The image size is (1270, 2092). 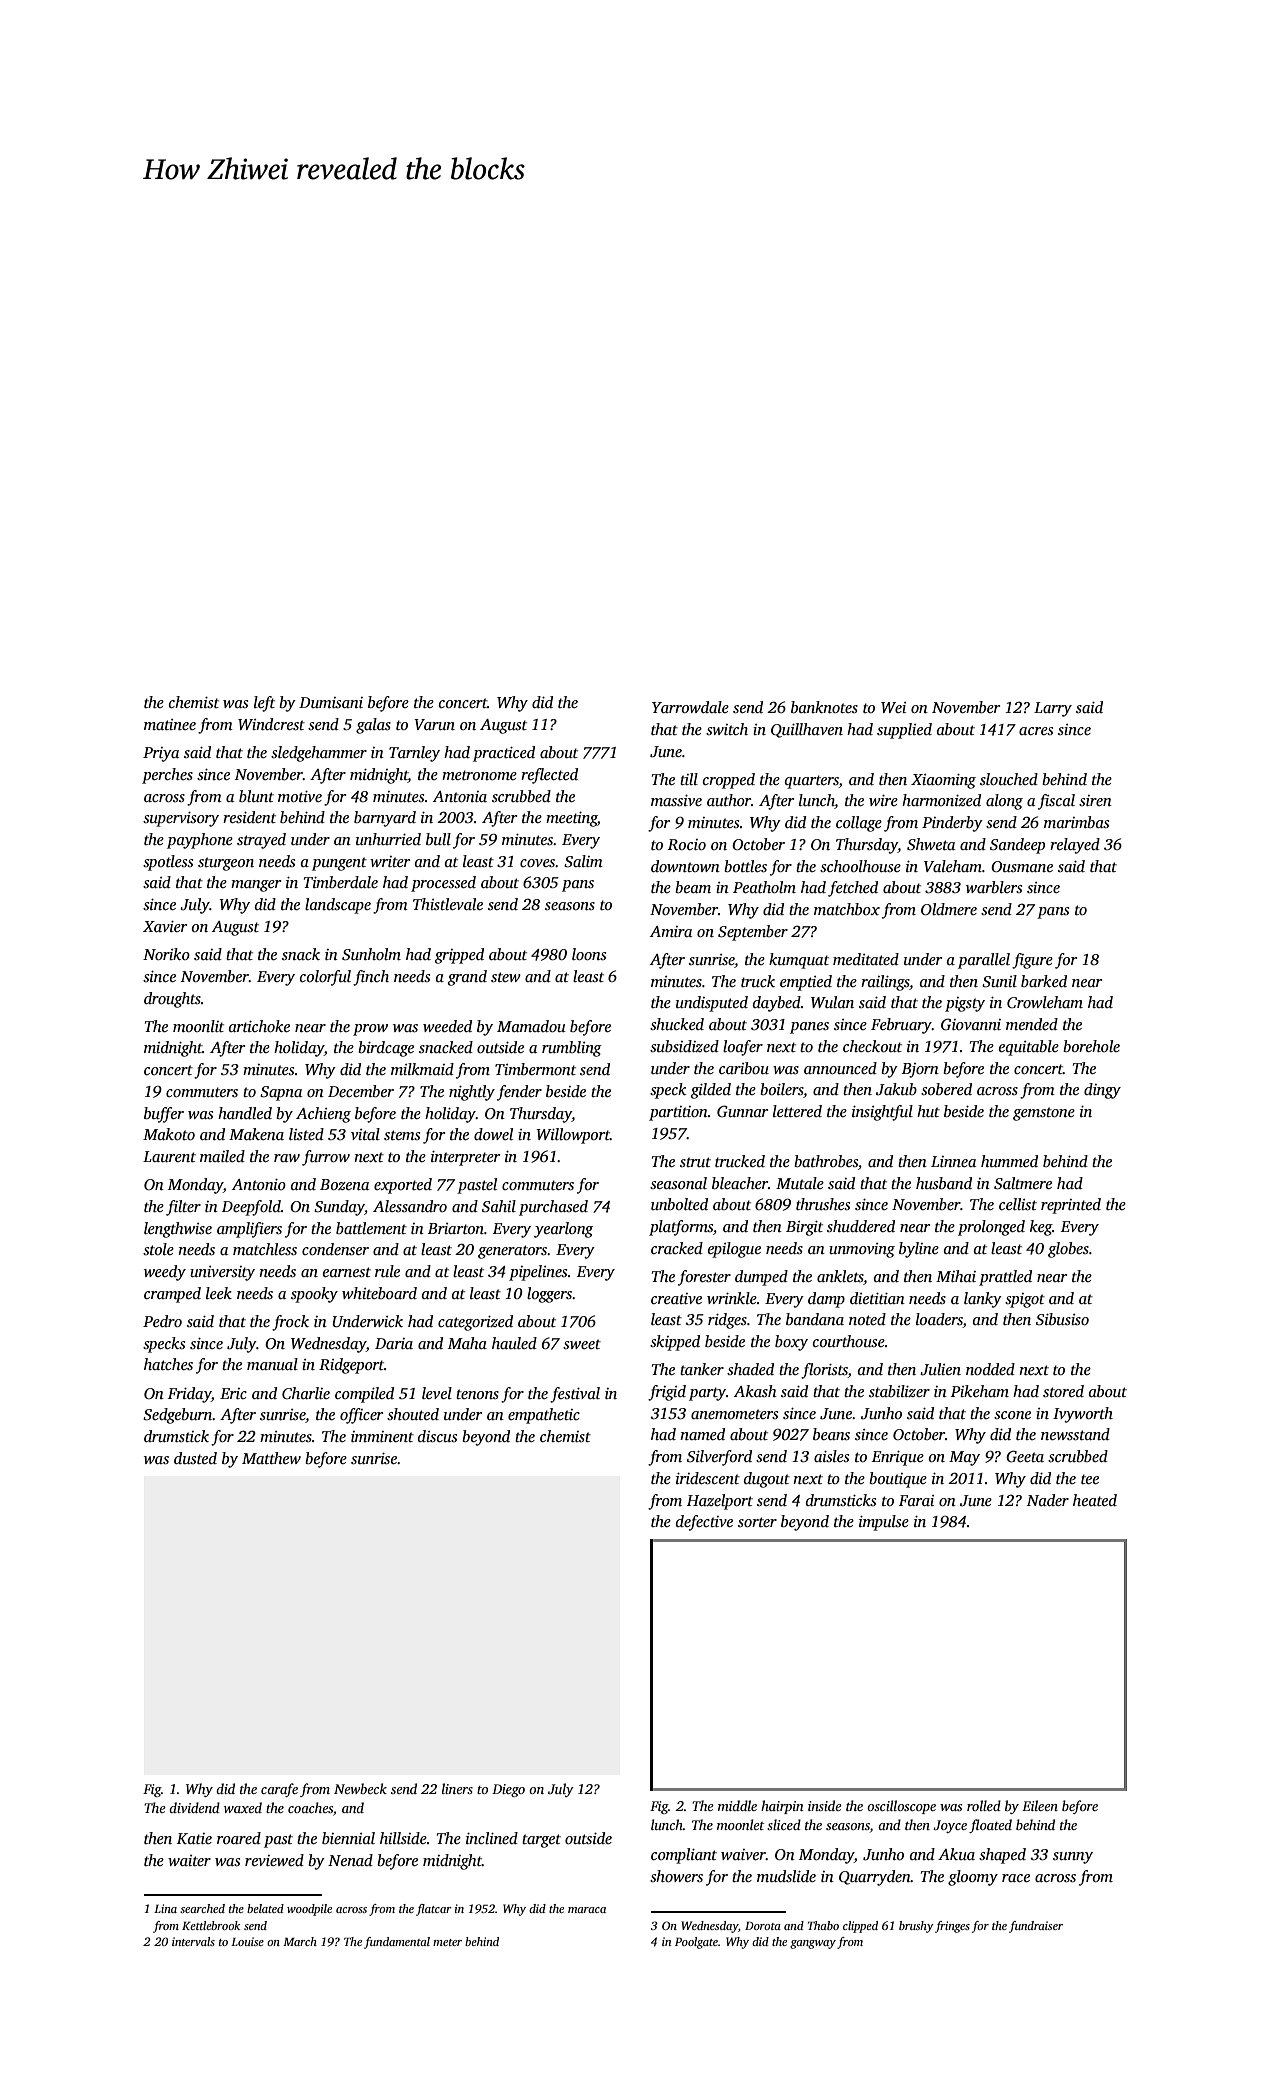 I want to click on Jakub, so click(x=896, y=1089).
